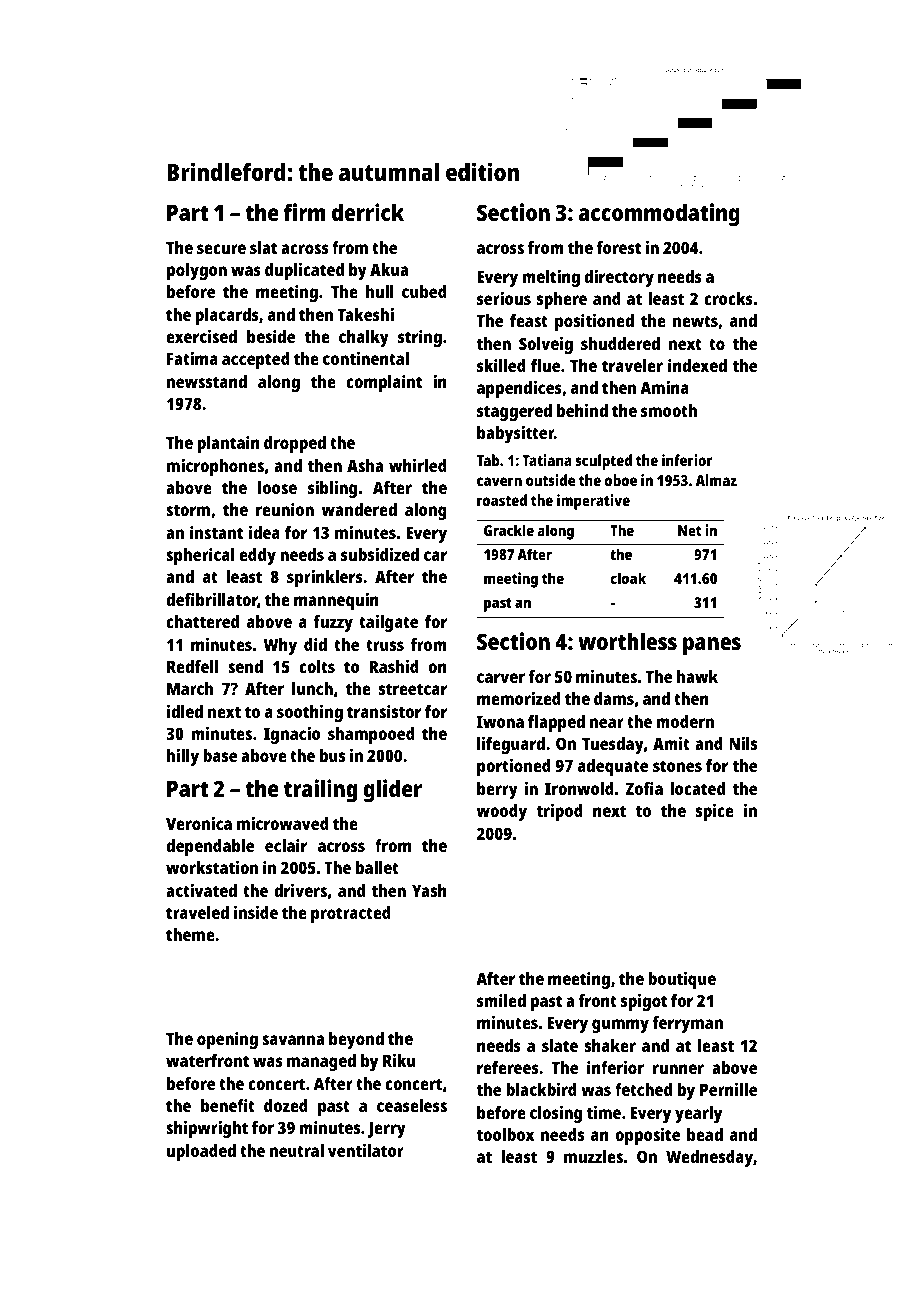 Image resolution: width=924 pixels, height=1311 pixels. I want to click on bead, so click(705, 1134).
